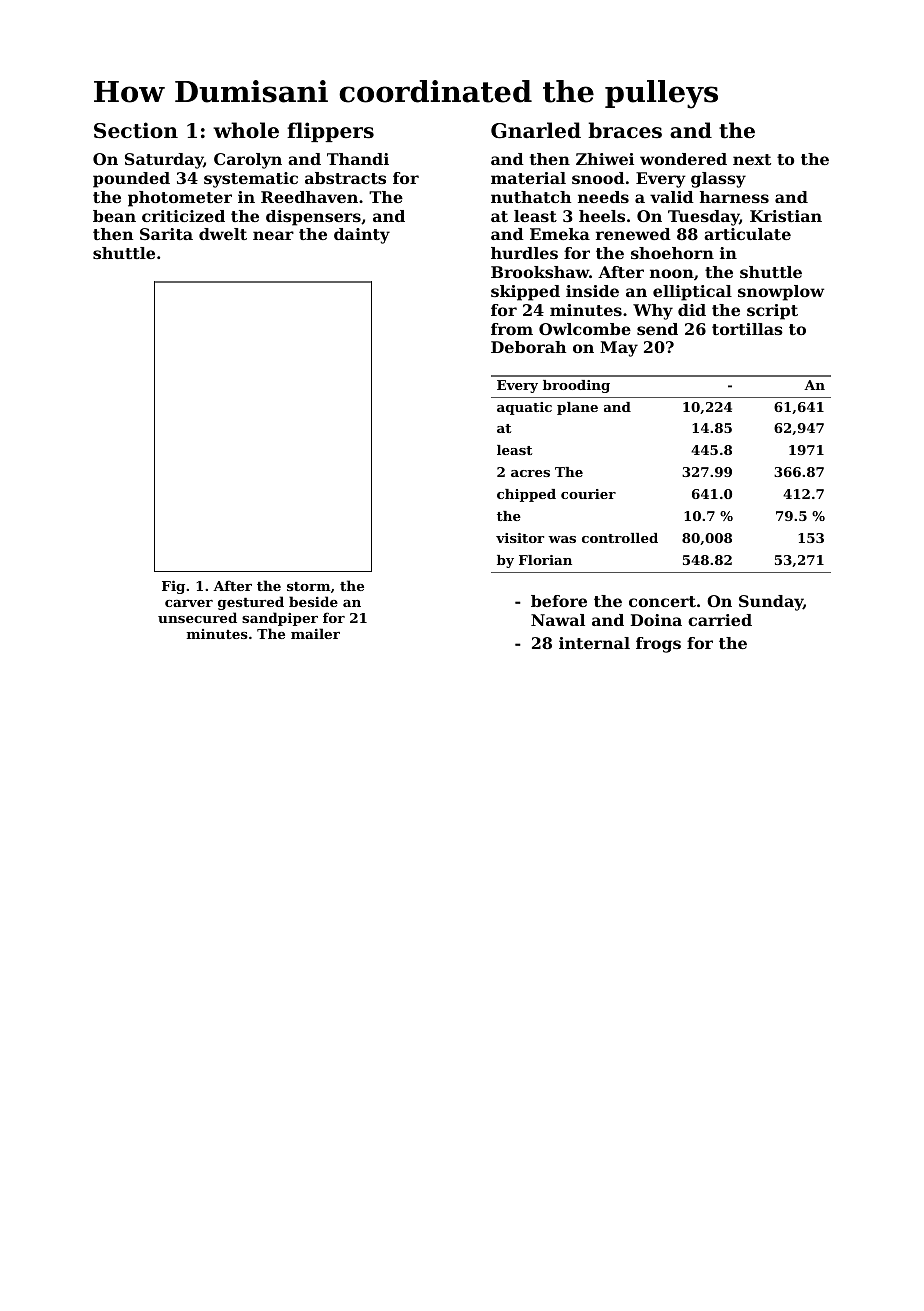 The height and width of the screenshot is (1311, 924). Describe the element at coordinates (658, 645) in the screenshot. I see `frogs` at that location.
